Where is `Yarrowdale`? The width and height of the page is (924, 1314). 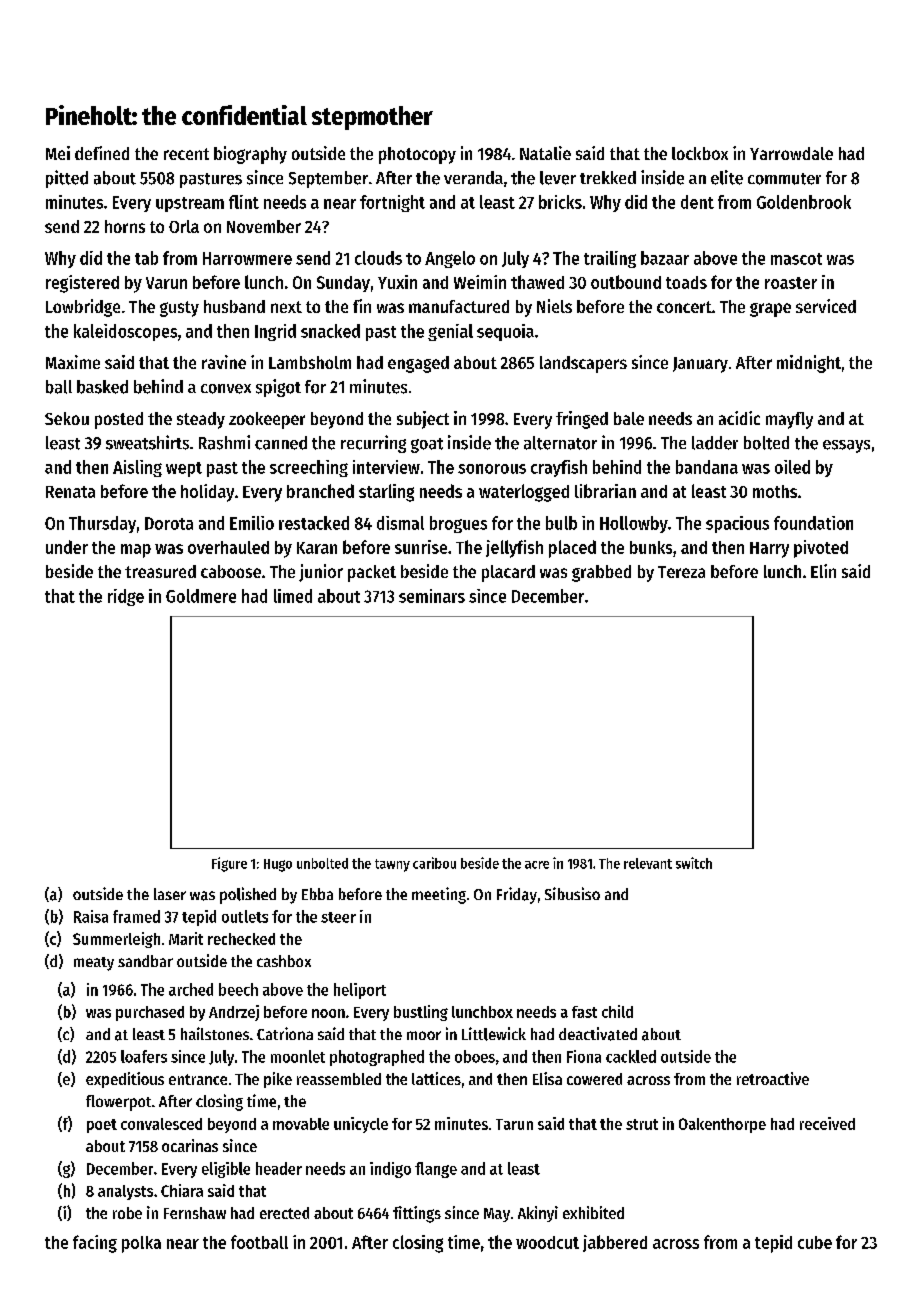
Yarrowdale is located at coordinates (791, 153).
